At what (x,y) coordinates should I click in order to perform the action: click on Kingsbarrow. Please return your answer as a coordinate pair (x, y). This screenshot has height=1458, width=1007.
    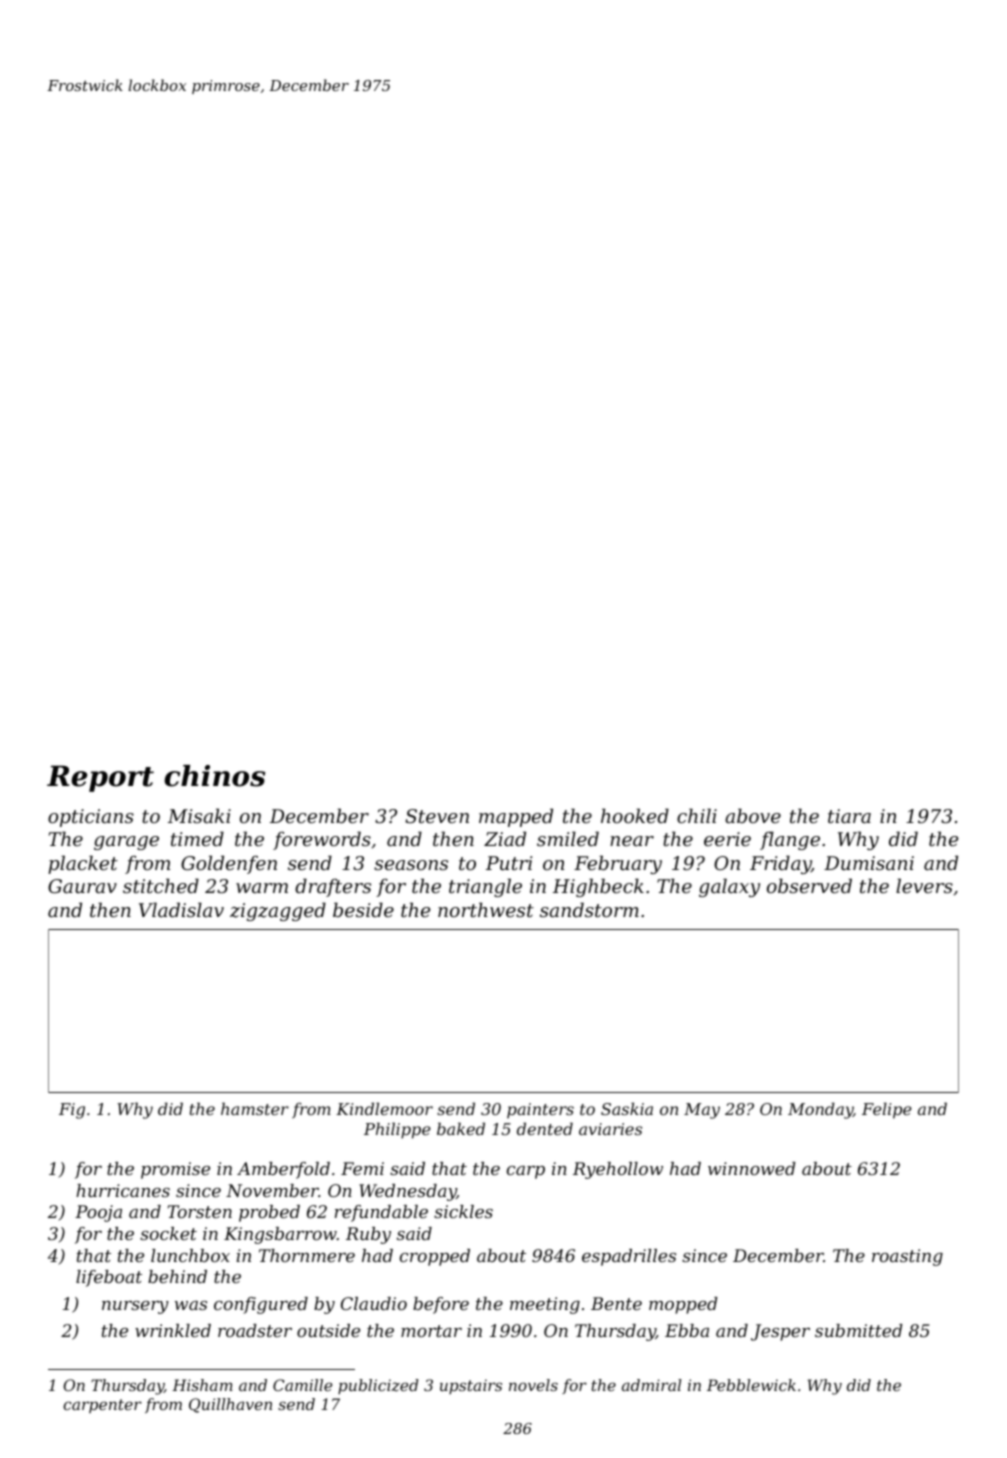
    Looking at the image, I should click on (280, 1235).
